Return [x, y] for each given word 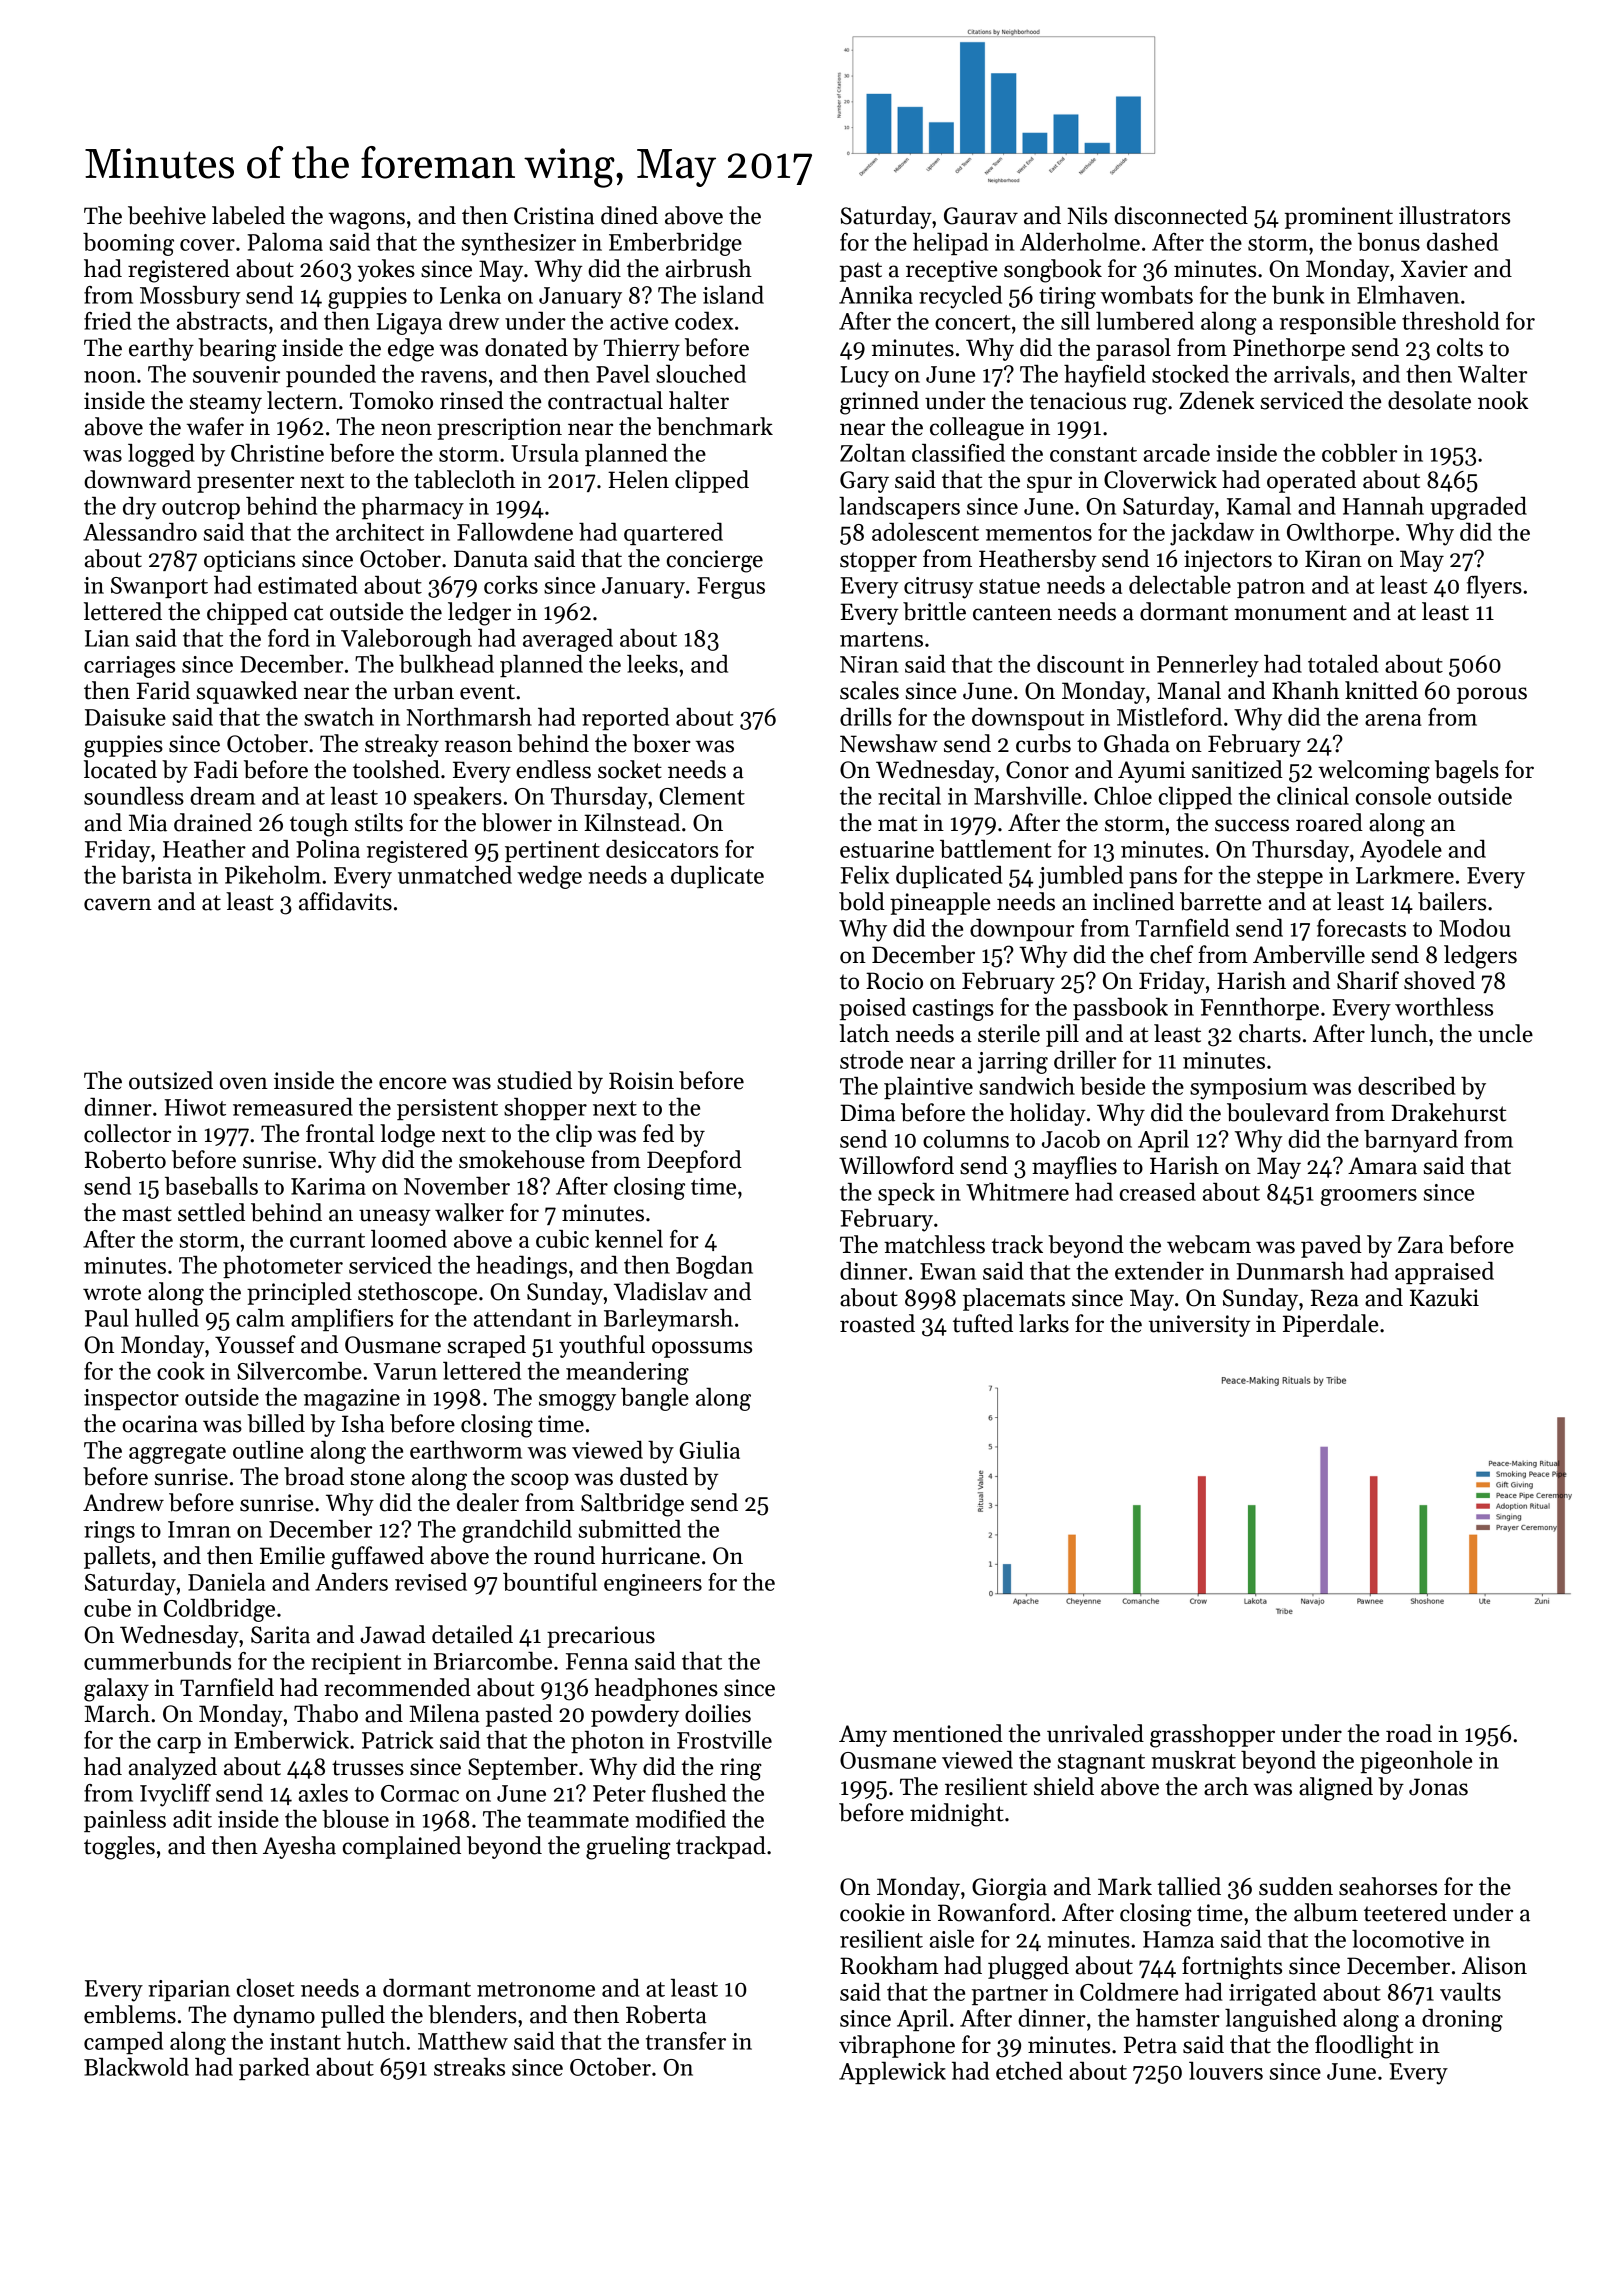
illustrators [1454, 215]
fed [658, 1133]
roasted [877, 1323]
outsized [171, 1080]
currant [327, 1240]
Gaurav [981, 216]
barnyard [1411, 1141]
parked [274, 2069]
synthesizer [519, 244]
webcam [1209, 1244]
